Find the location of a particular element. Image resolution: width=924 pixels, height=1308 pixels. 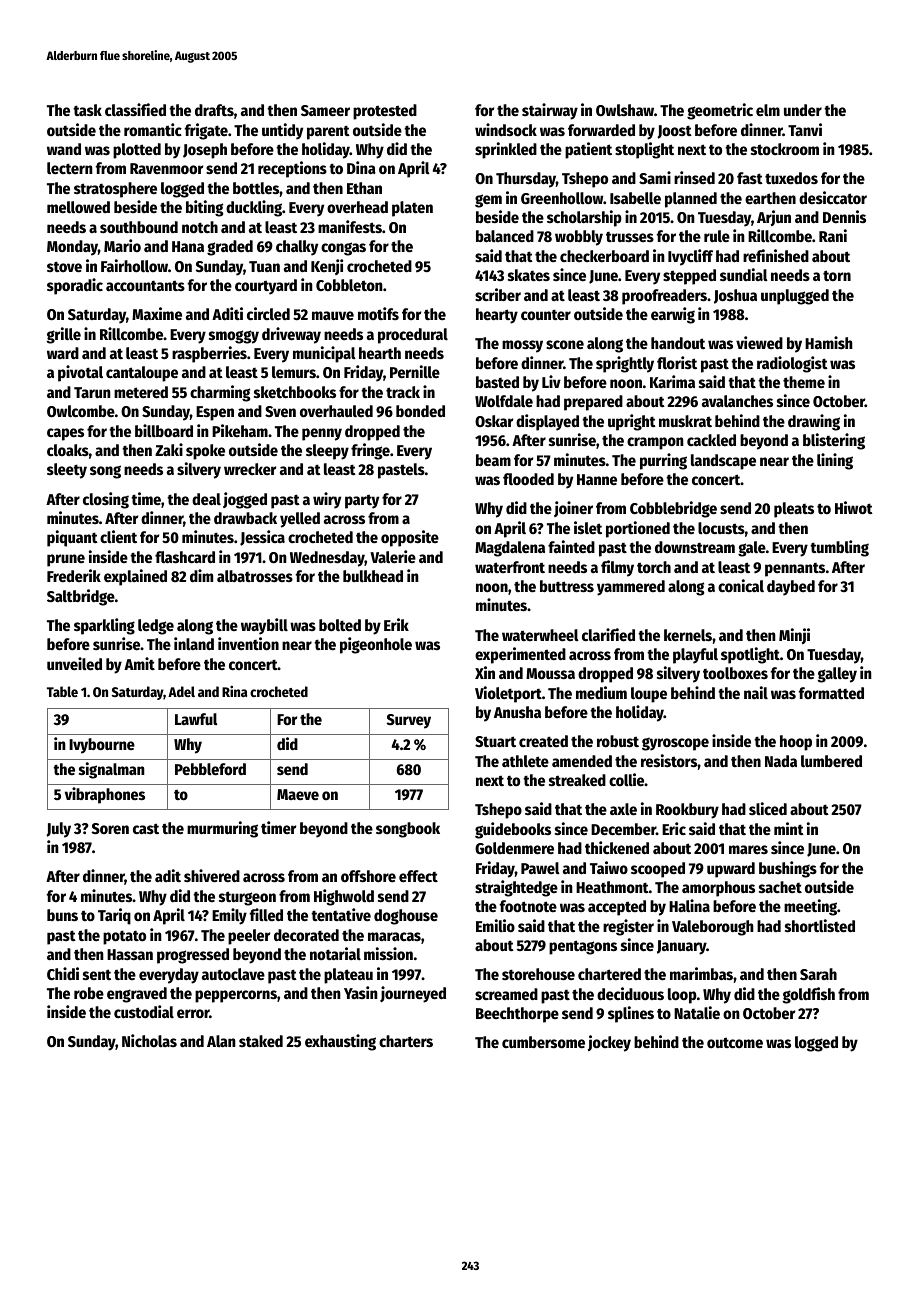

yammered is located at coordinates (631, 588).
